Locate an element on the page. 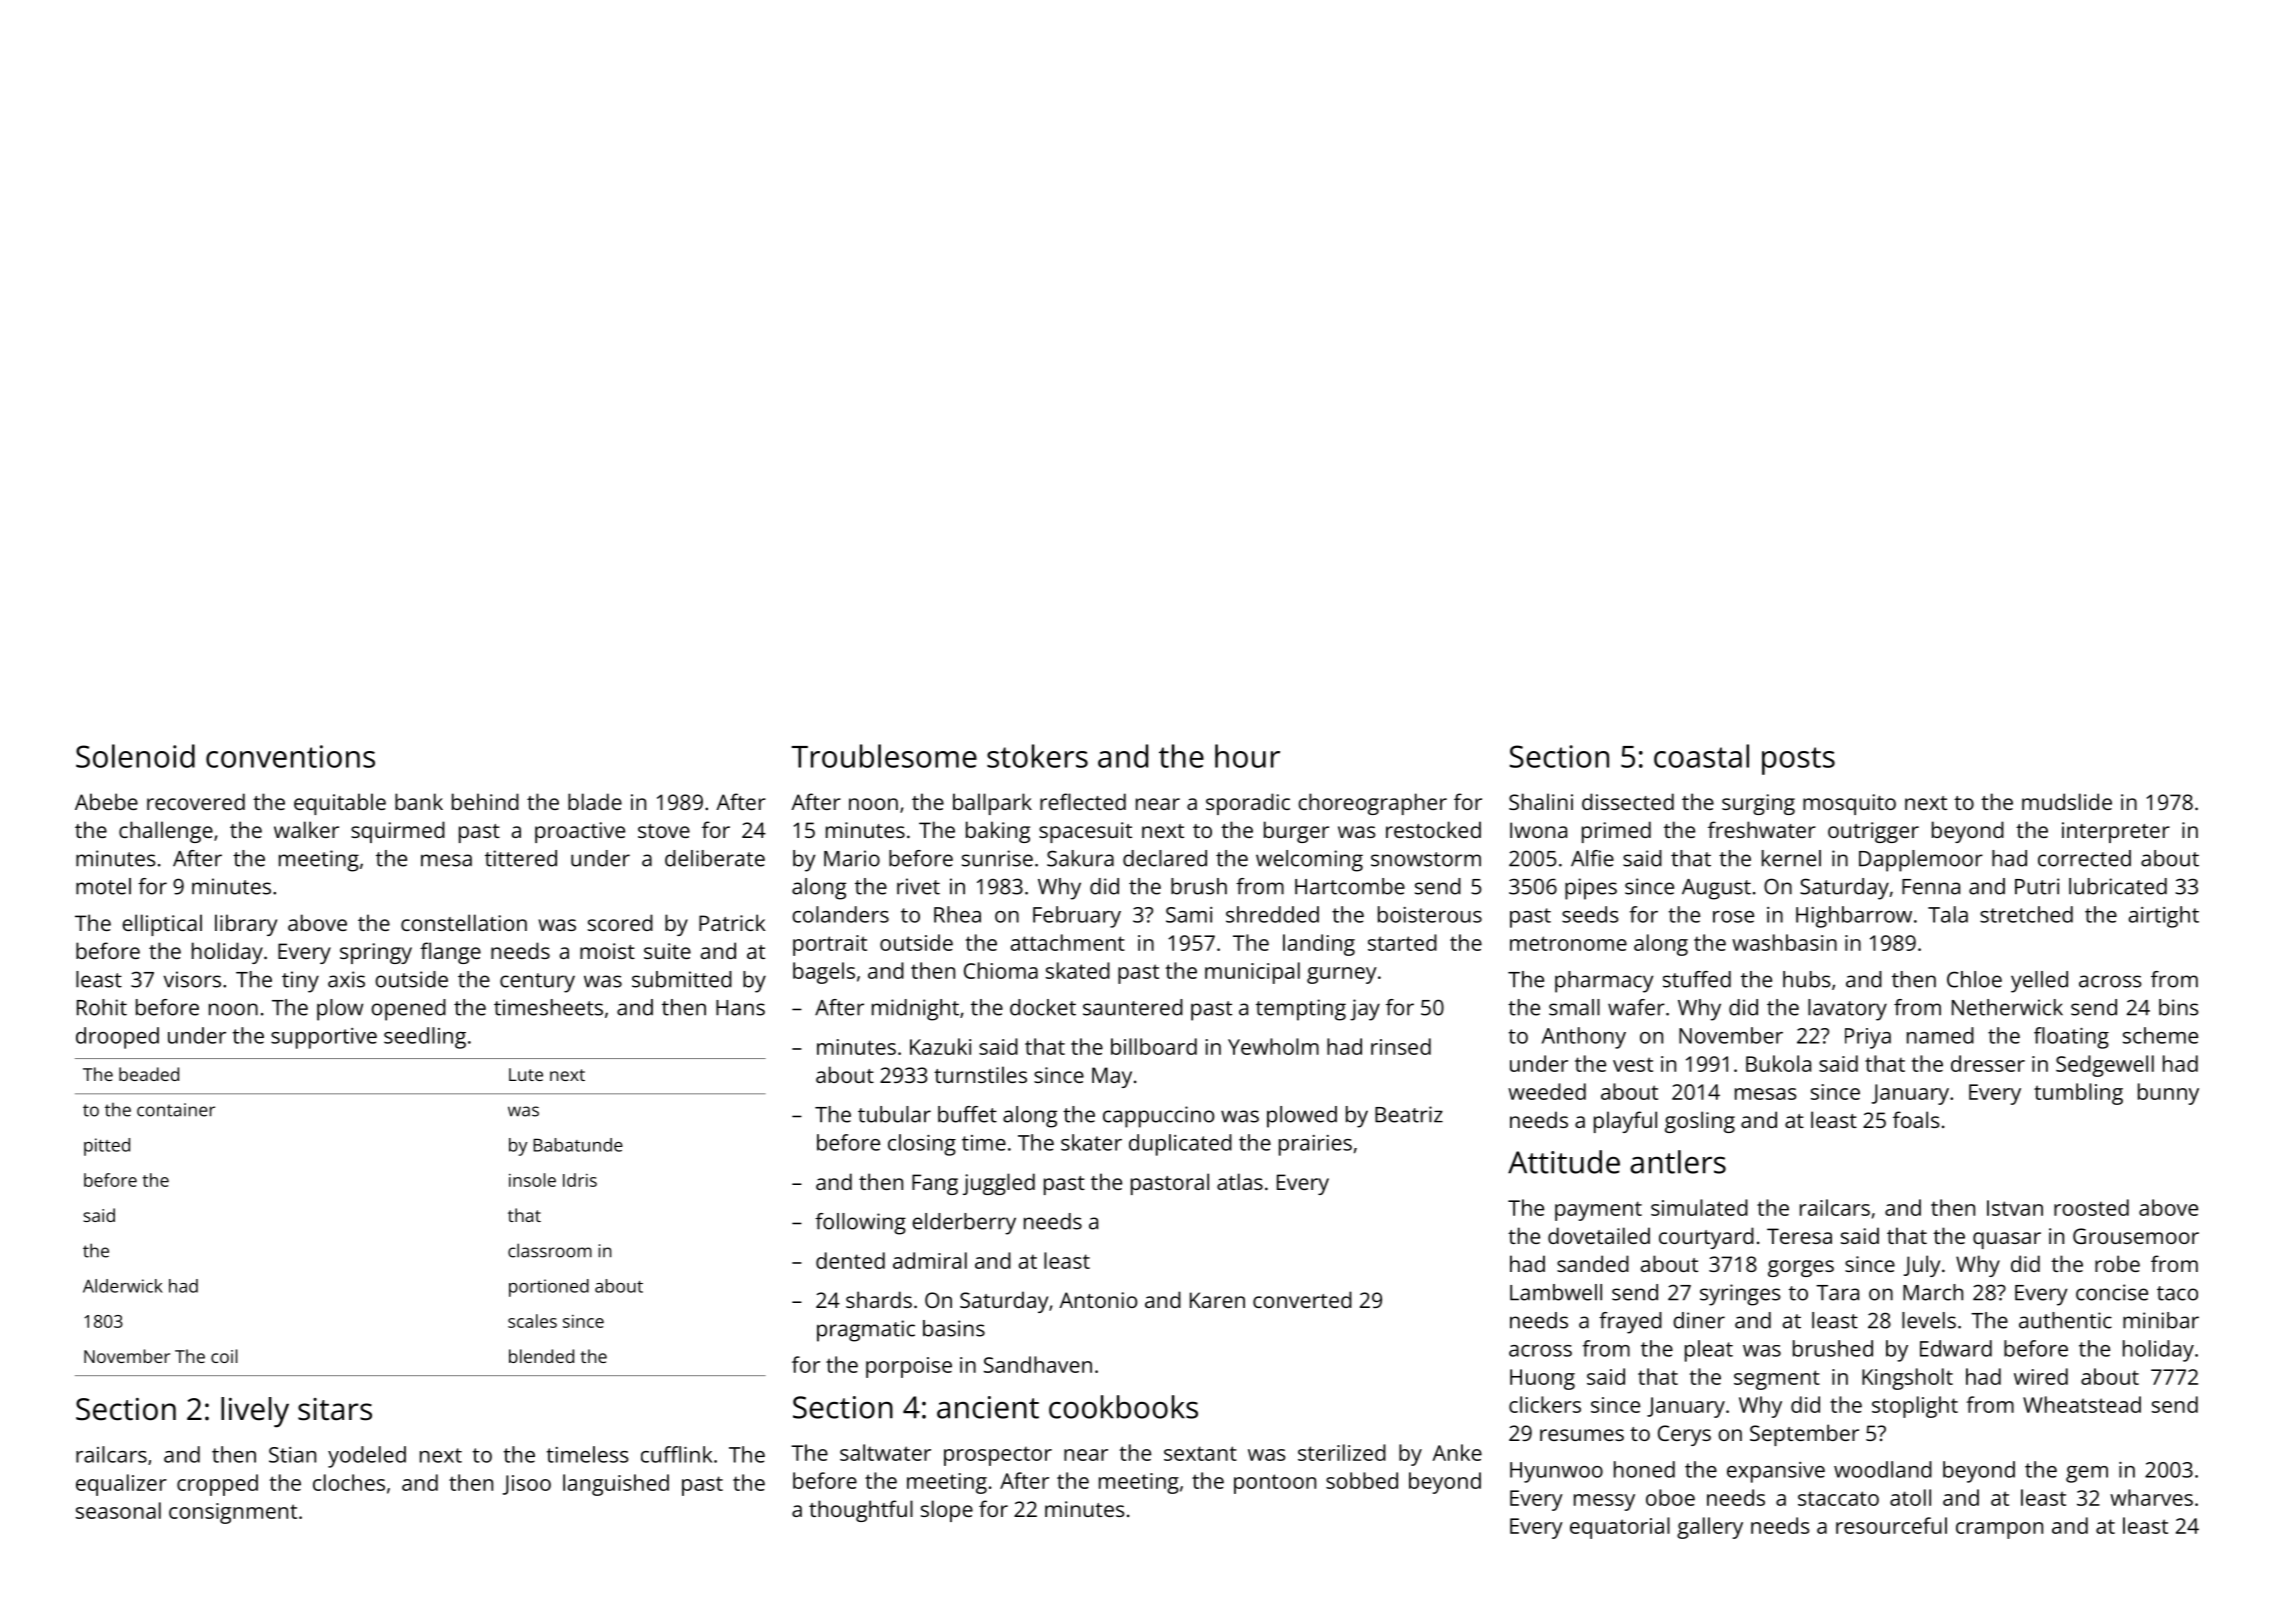 This document has width=2274, height=1608. hour is located at coordinates (1247, 756).
